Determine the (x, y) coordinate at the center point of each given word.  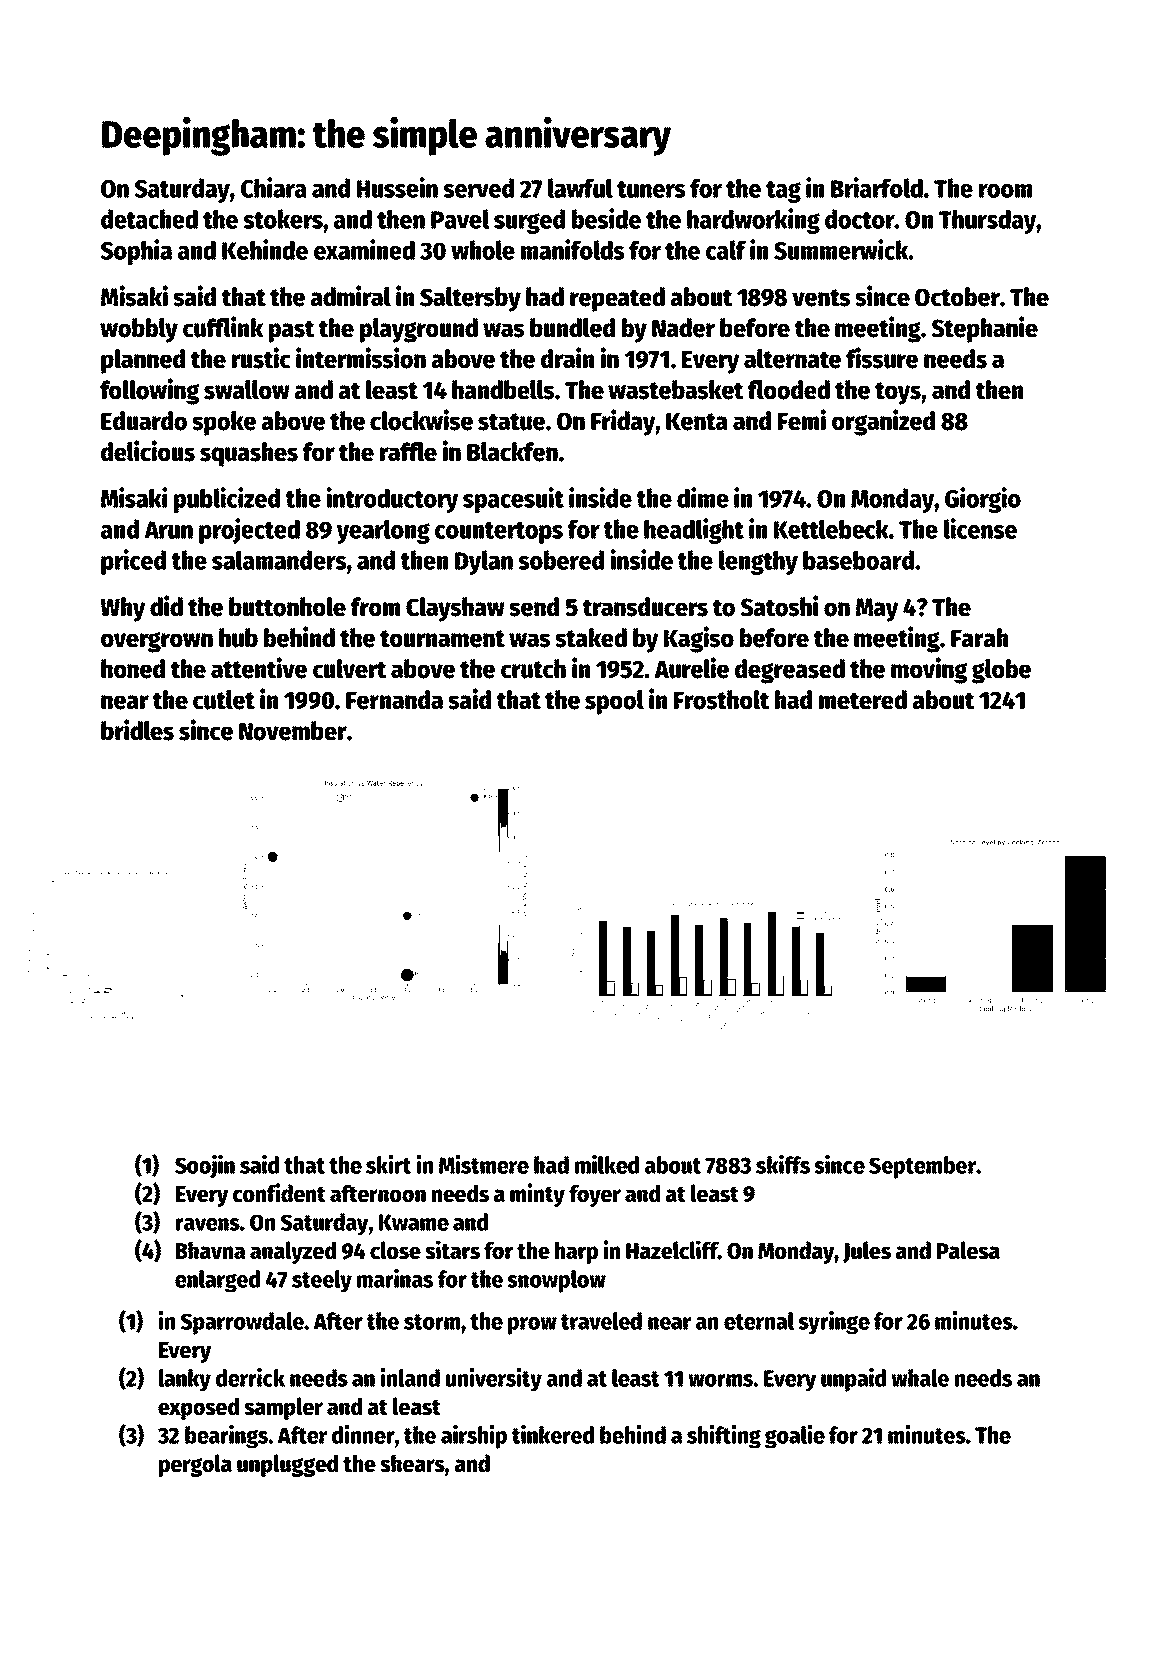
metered (863, 700)
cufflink (223, 327)
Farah (979, 638)
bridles (137, 730)
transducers (645, 607)
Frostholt (721, 700)
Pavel (460, 219)
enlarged (217, 1281)
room (1005, 191)
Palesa (968, 1250)
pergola (195, 1465)
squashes (249, 454)
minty (537, 1195)
